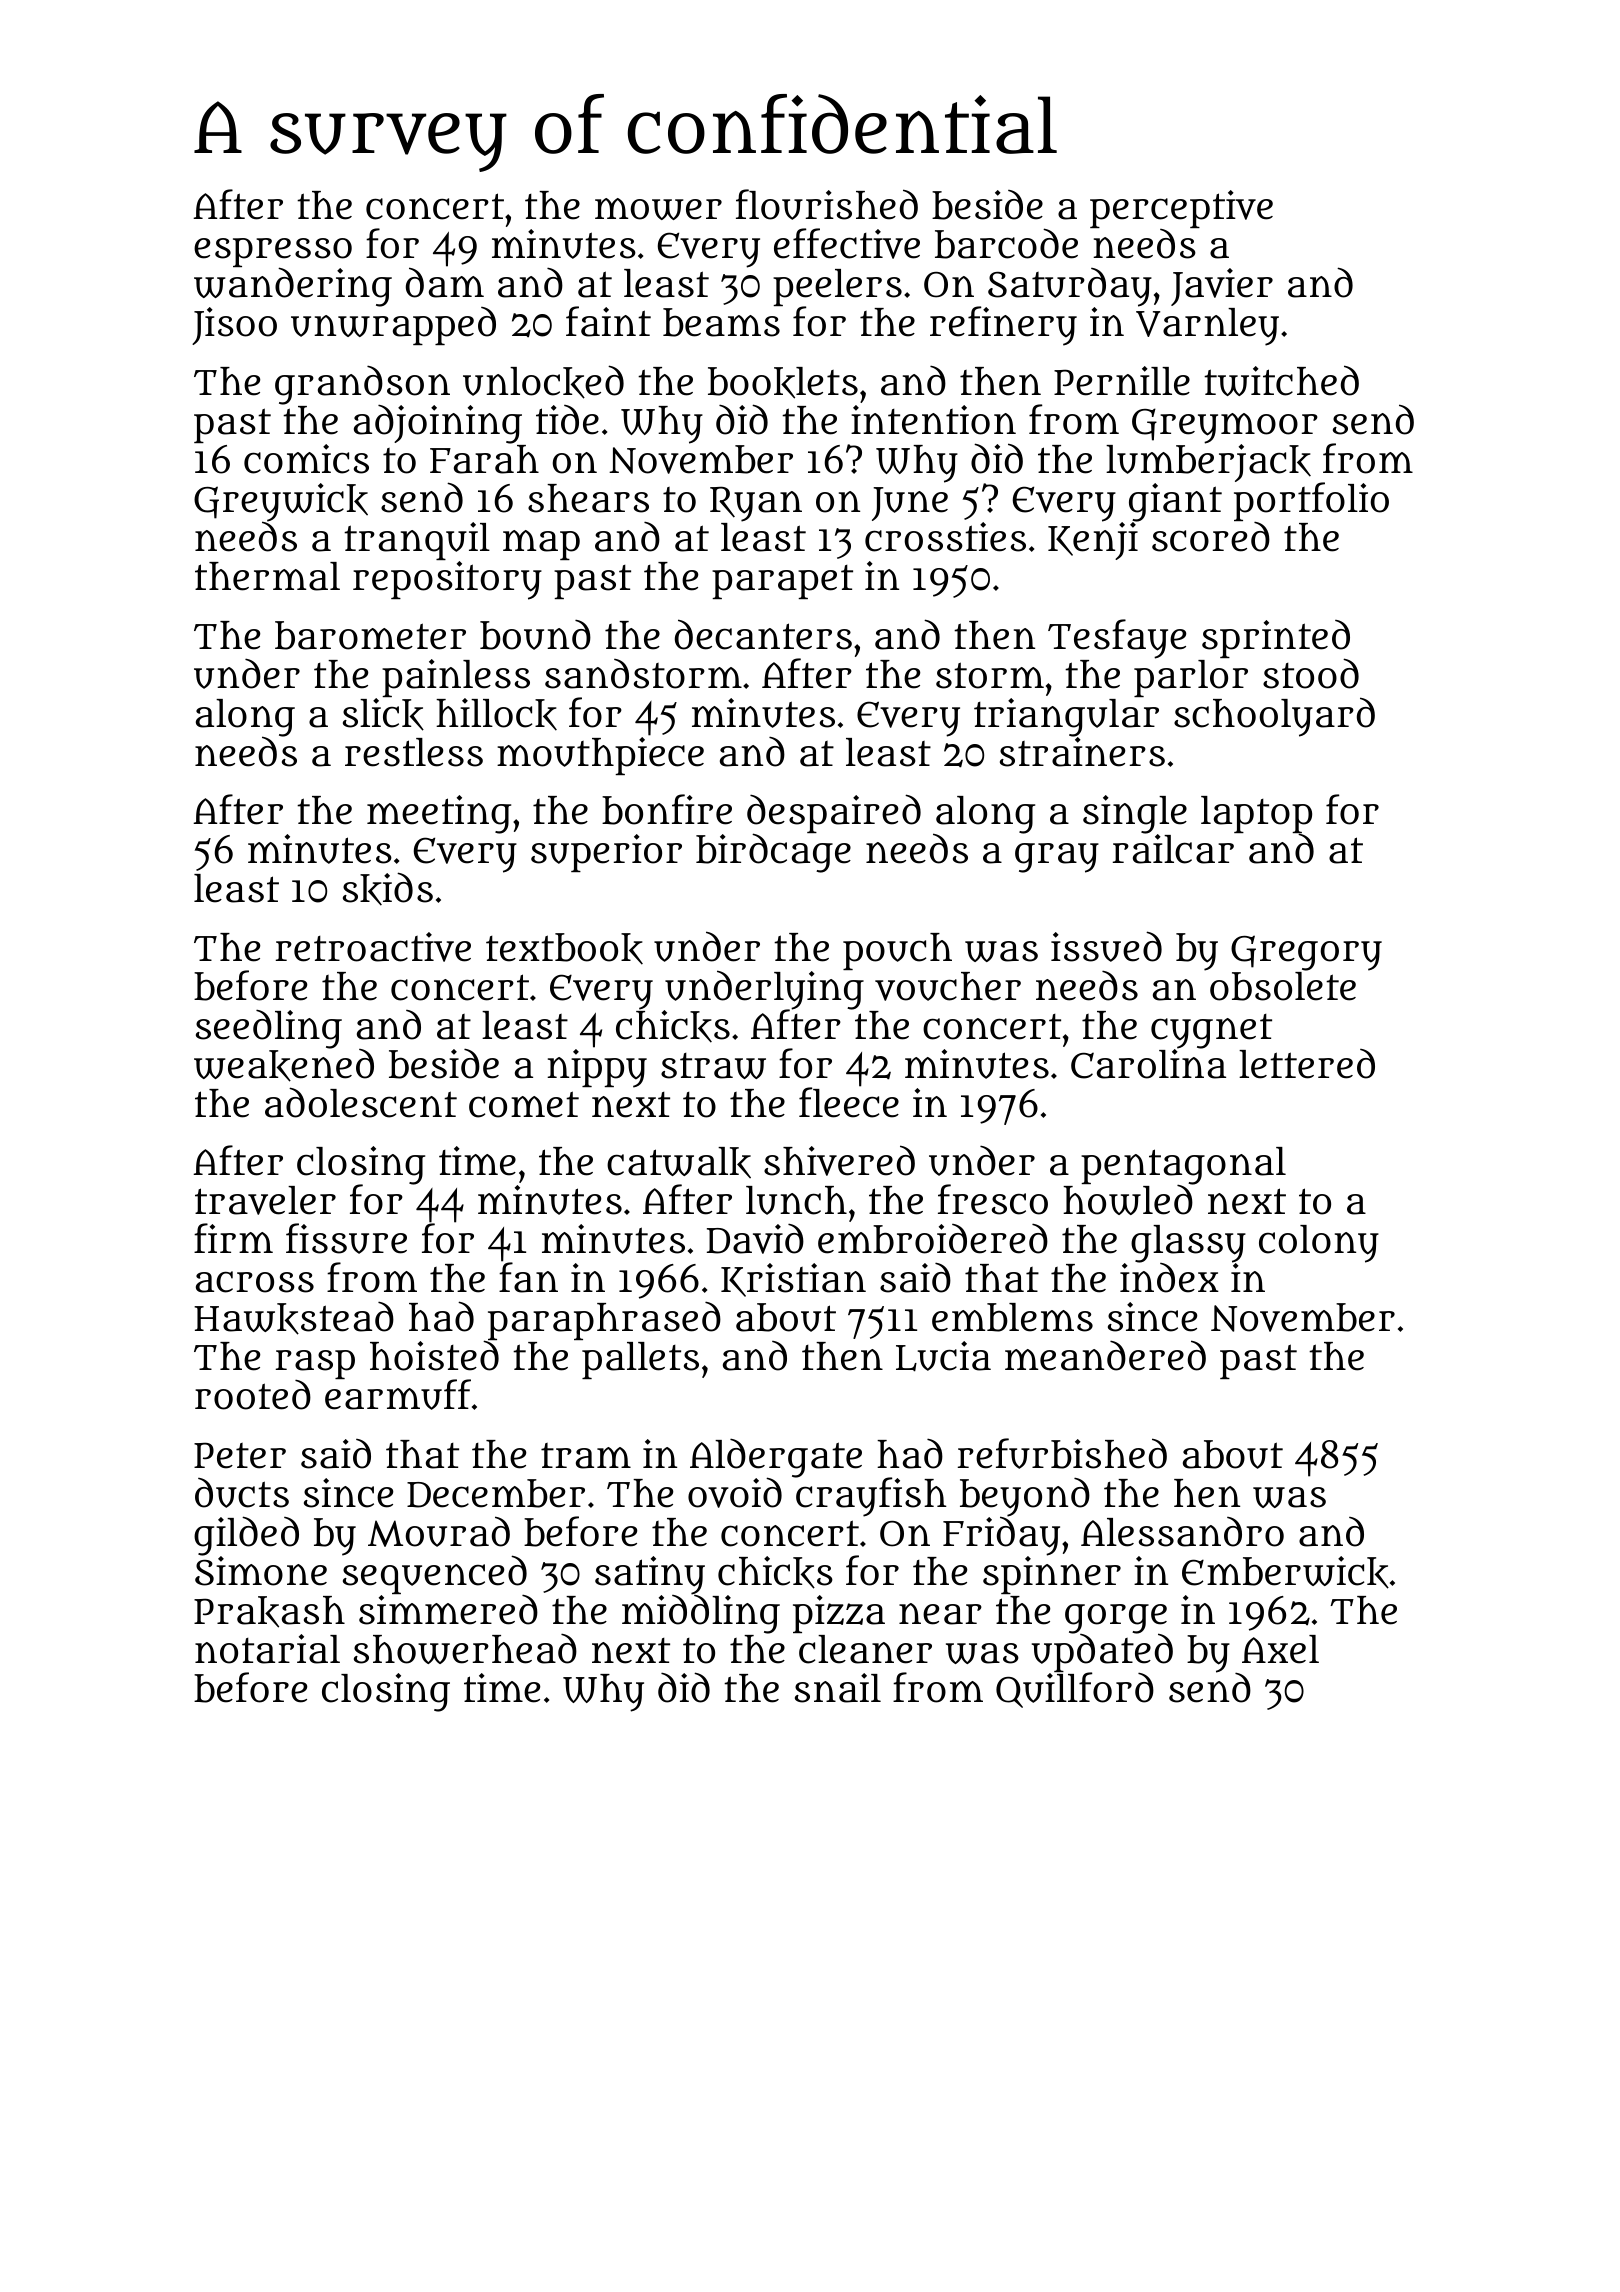 This document has width=1620, height=2292. I want to click on obsolete, so click(1283, 986).
